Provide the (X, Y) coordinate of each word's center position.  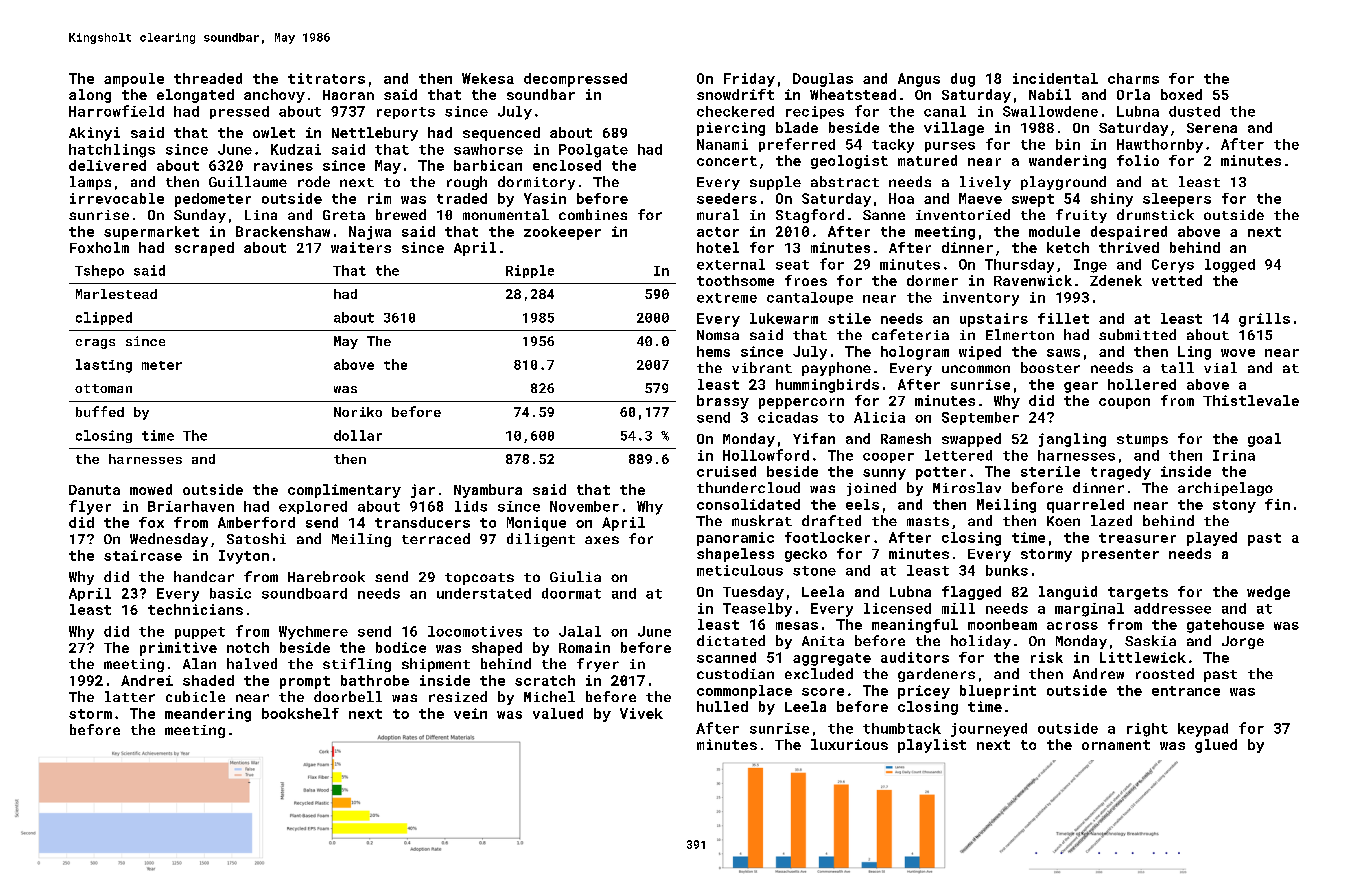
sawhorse (488, 149)
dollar (358, 435)
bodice (401, 647)
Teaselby (757, 610)
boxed (1181, 94)
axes (602, 540)
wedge (1268, 593)
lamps (90, 183)
